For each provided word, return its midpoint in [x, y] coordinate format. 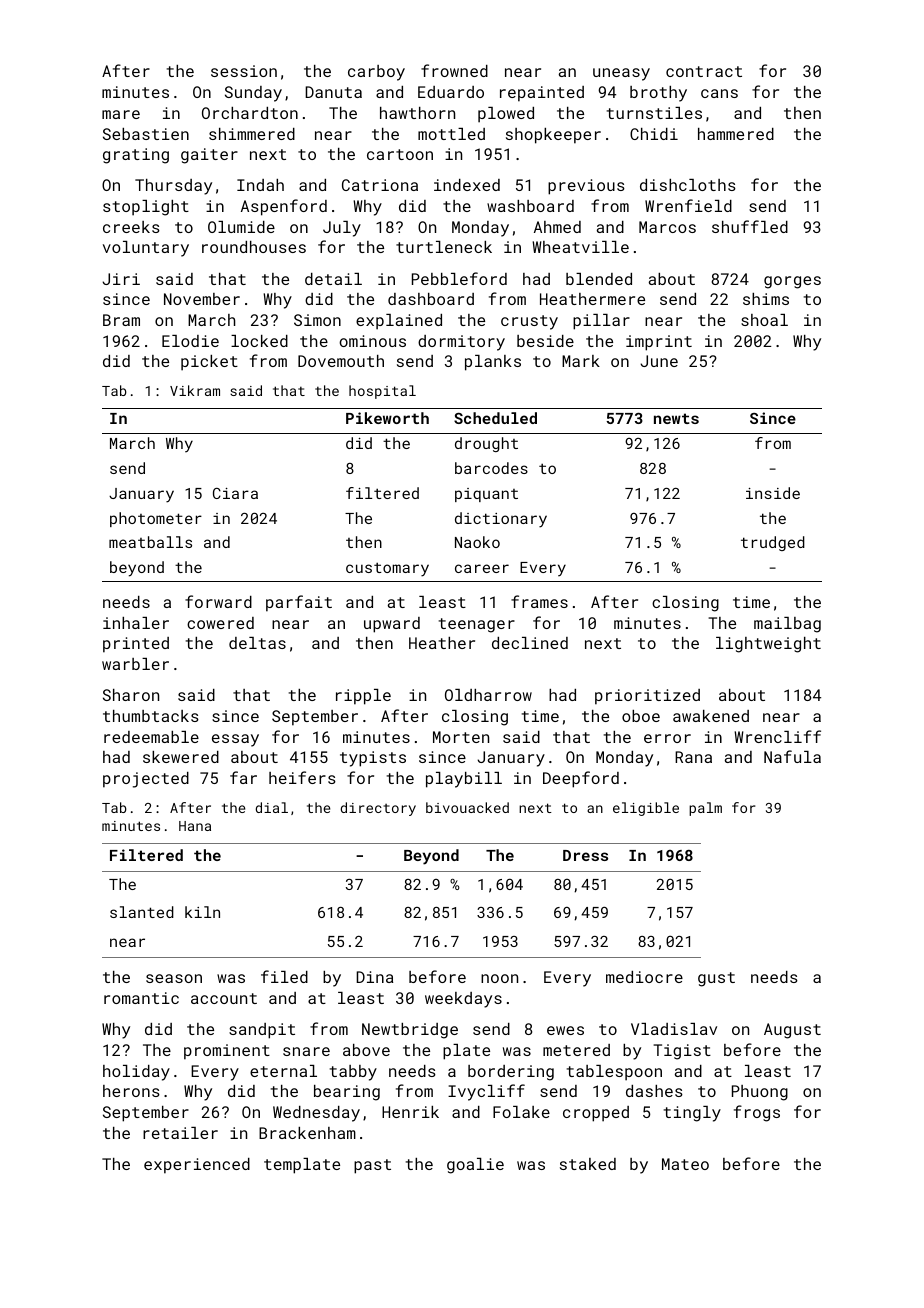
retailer [180, 1133]
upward [392, 625]
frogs [757, 1113]
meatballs [150, 542]
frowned [454, 70]
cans [719, 93]
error [667, 738]
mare [121, 114]
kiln [202, 912]
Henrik [410, 1112]
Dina [374, 977]
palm [705, 809]
